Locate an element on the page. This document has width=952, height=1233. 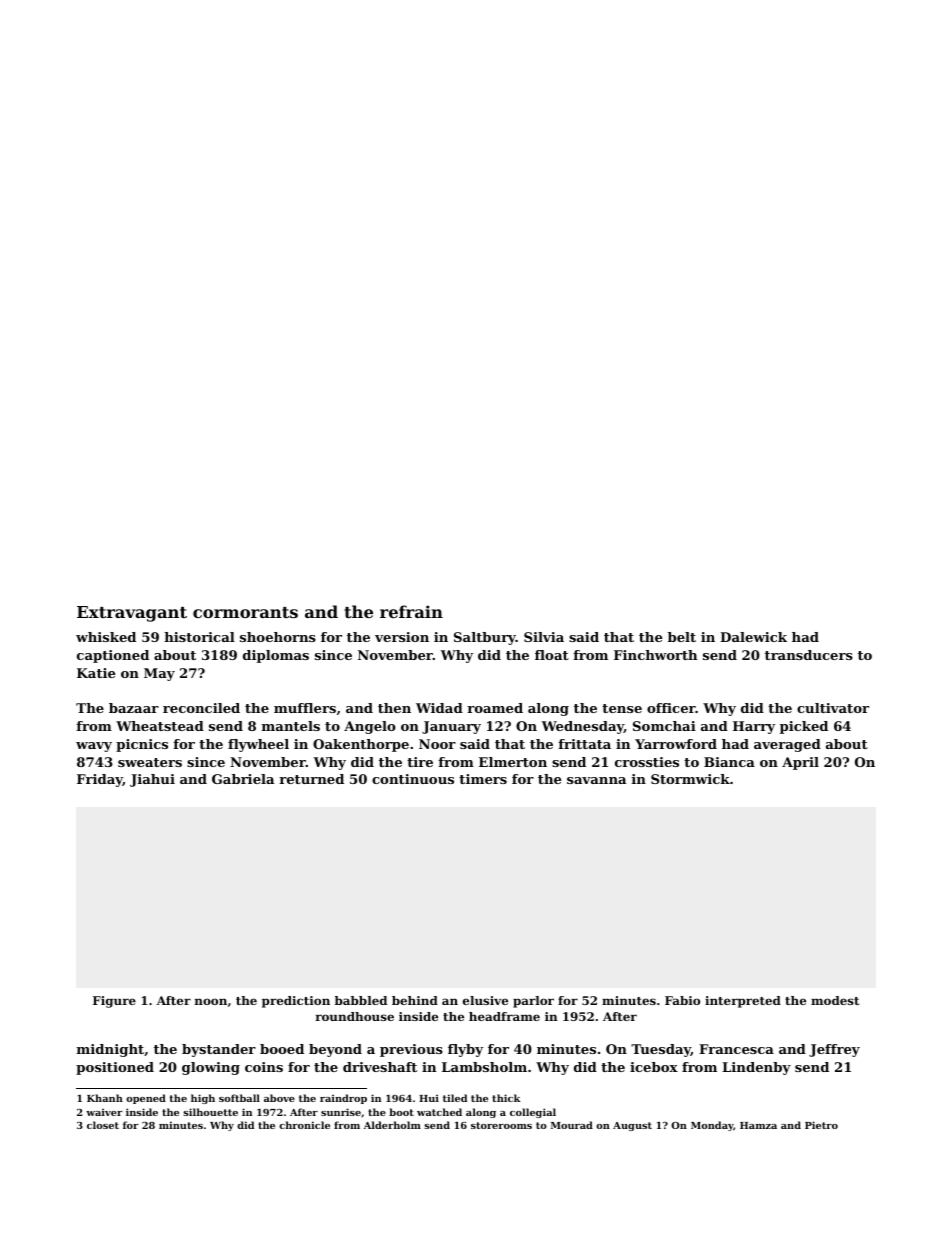
refrain is located at coordinates (411, 611).
